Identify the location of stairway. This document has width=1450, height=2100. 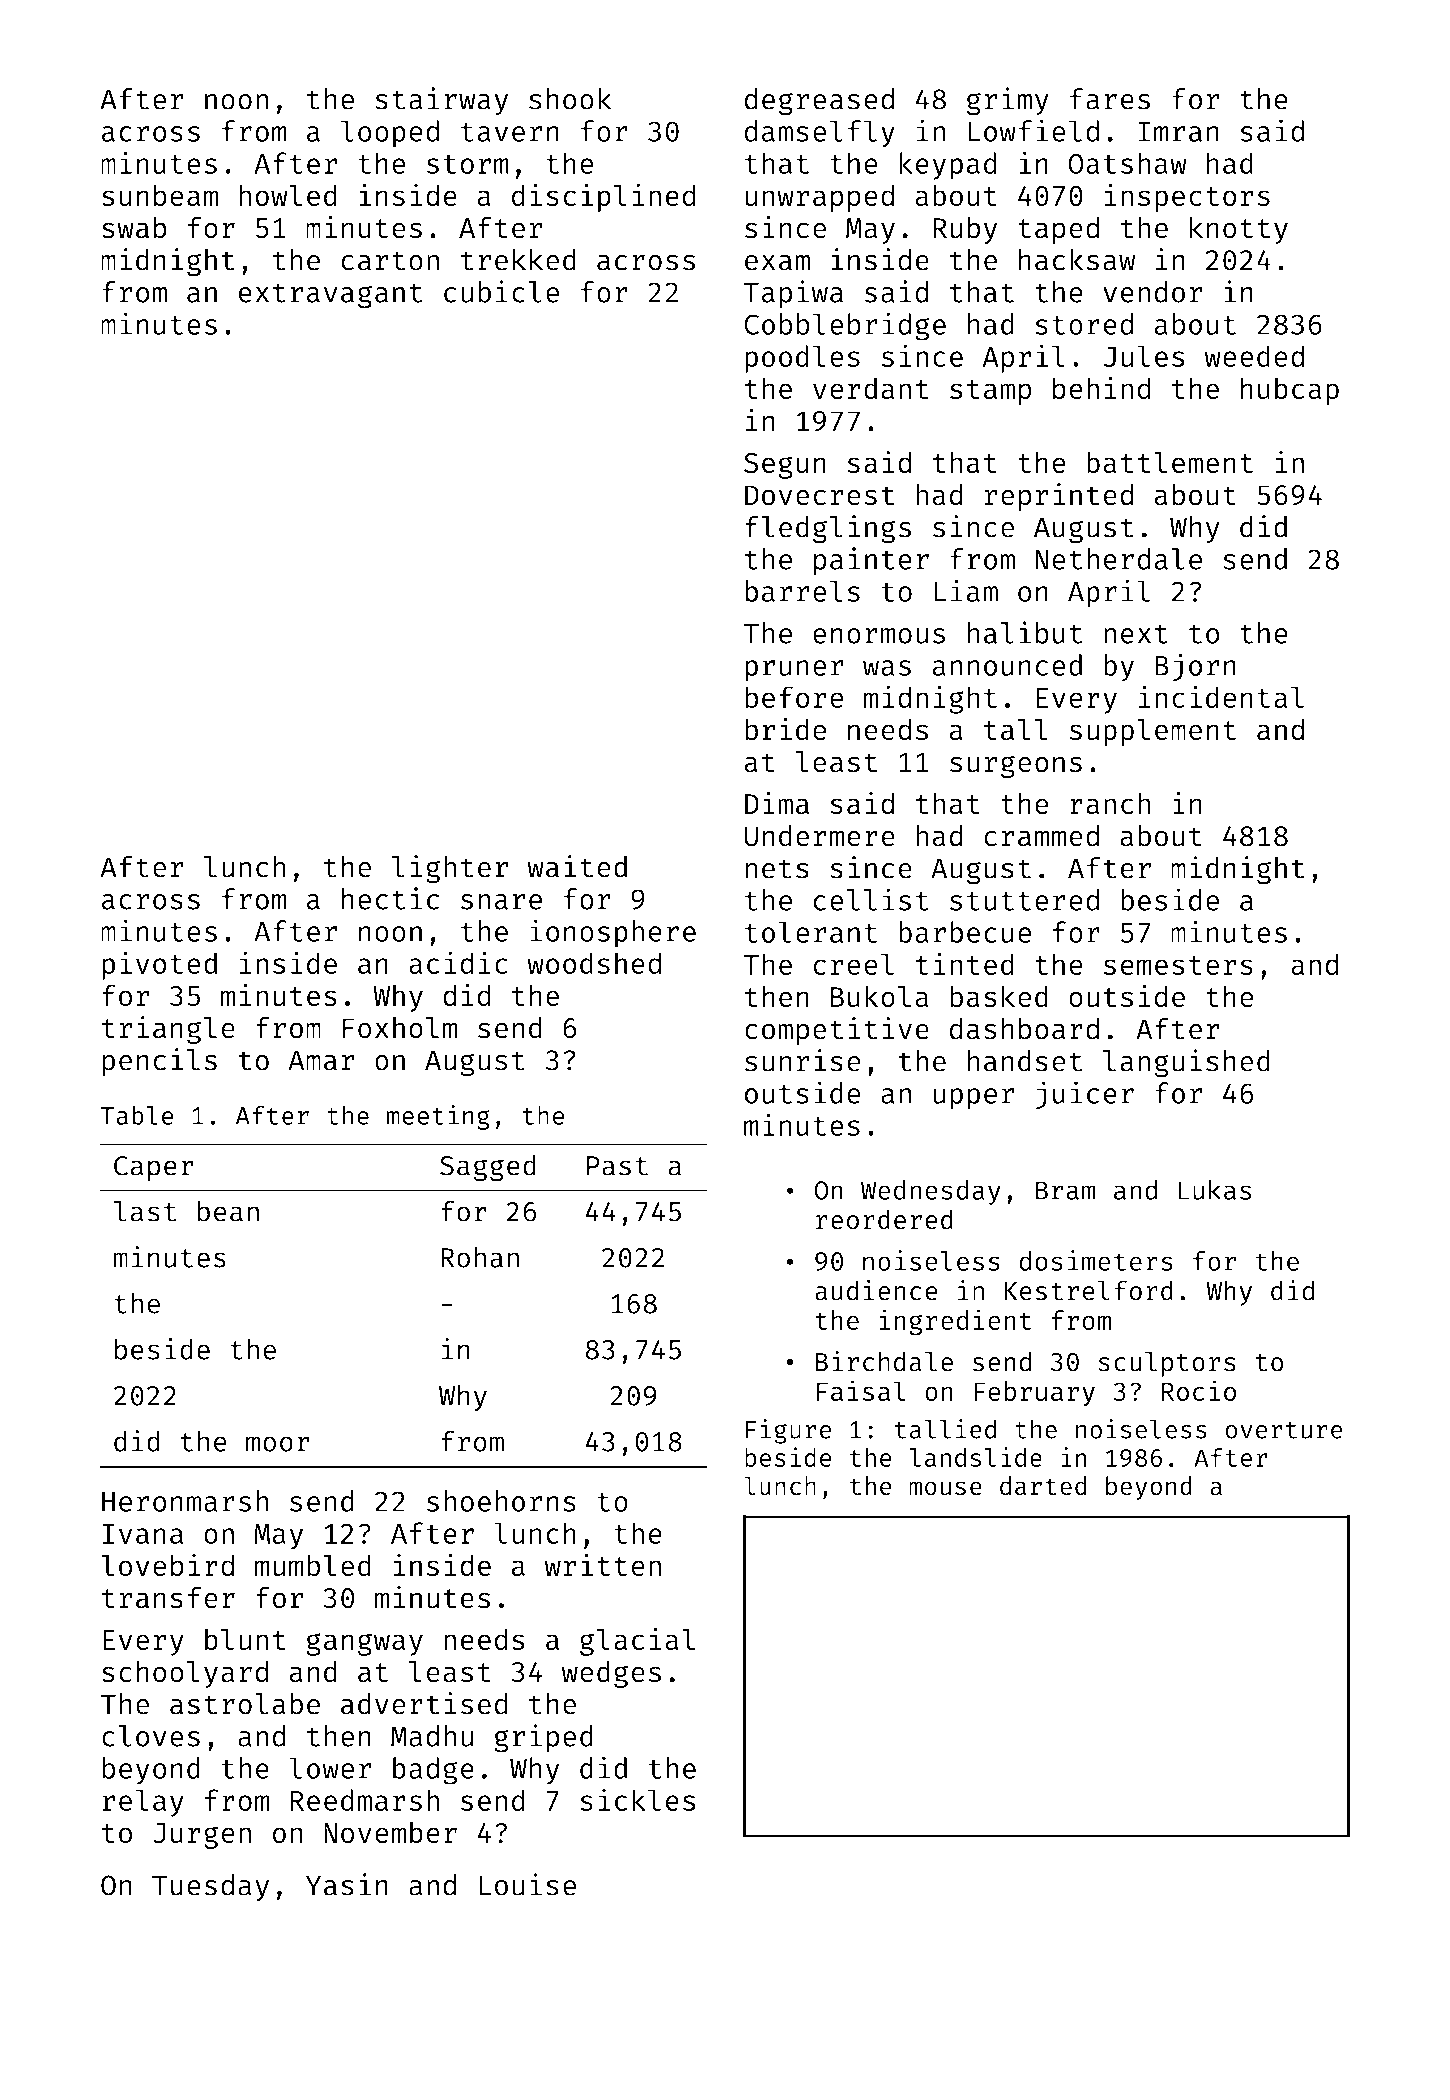
(441, 101).
